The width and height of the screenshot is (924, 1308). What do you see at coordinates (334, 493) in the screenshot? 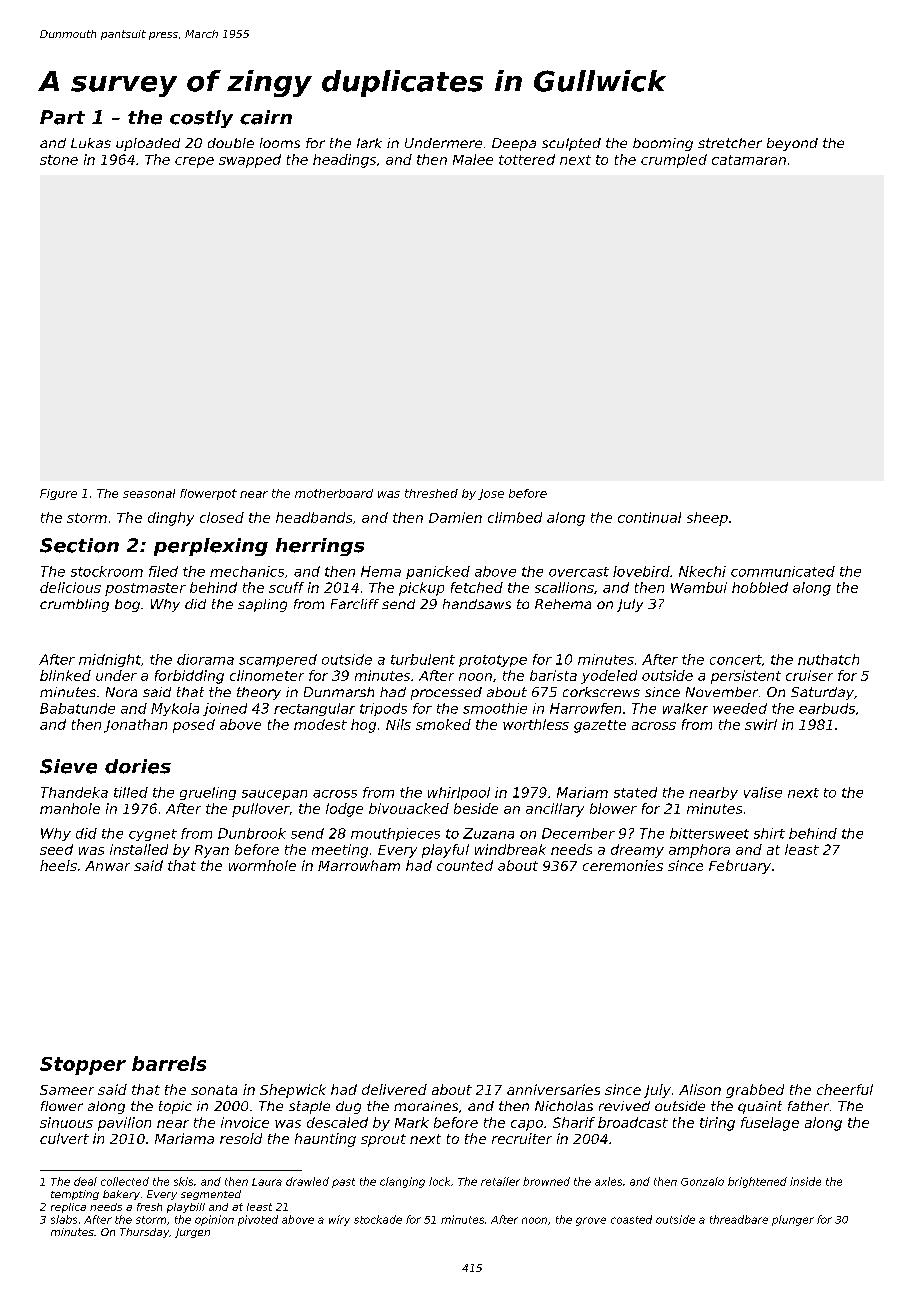
I see `motherboard` at bounding box center [334, 493].
